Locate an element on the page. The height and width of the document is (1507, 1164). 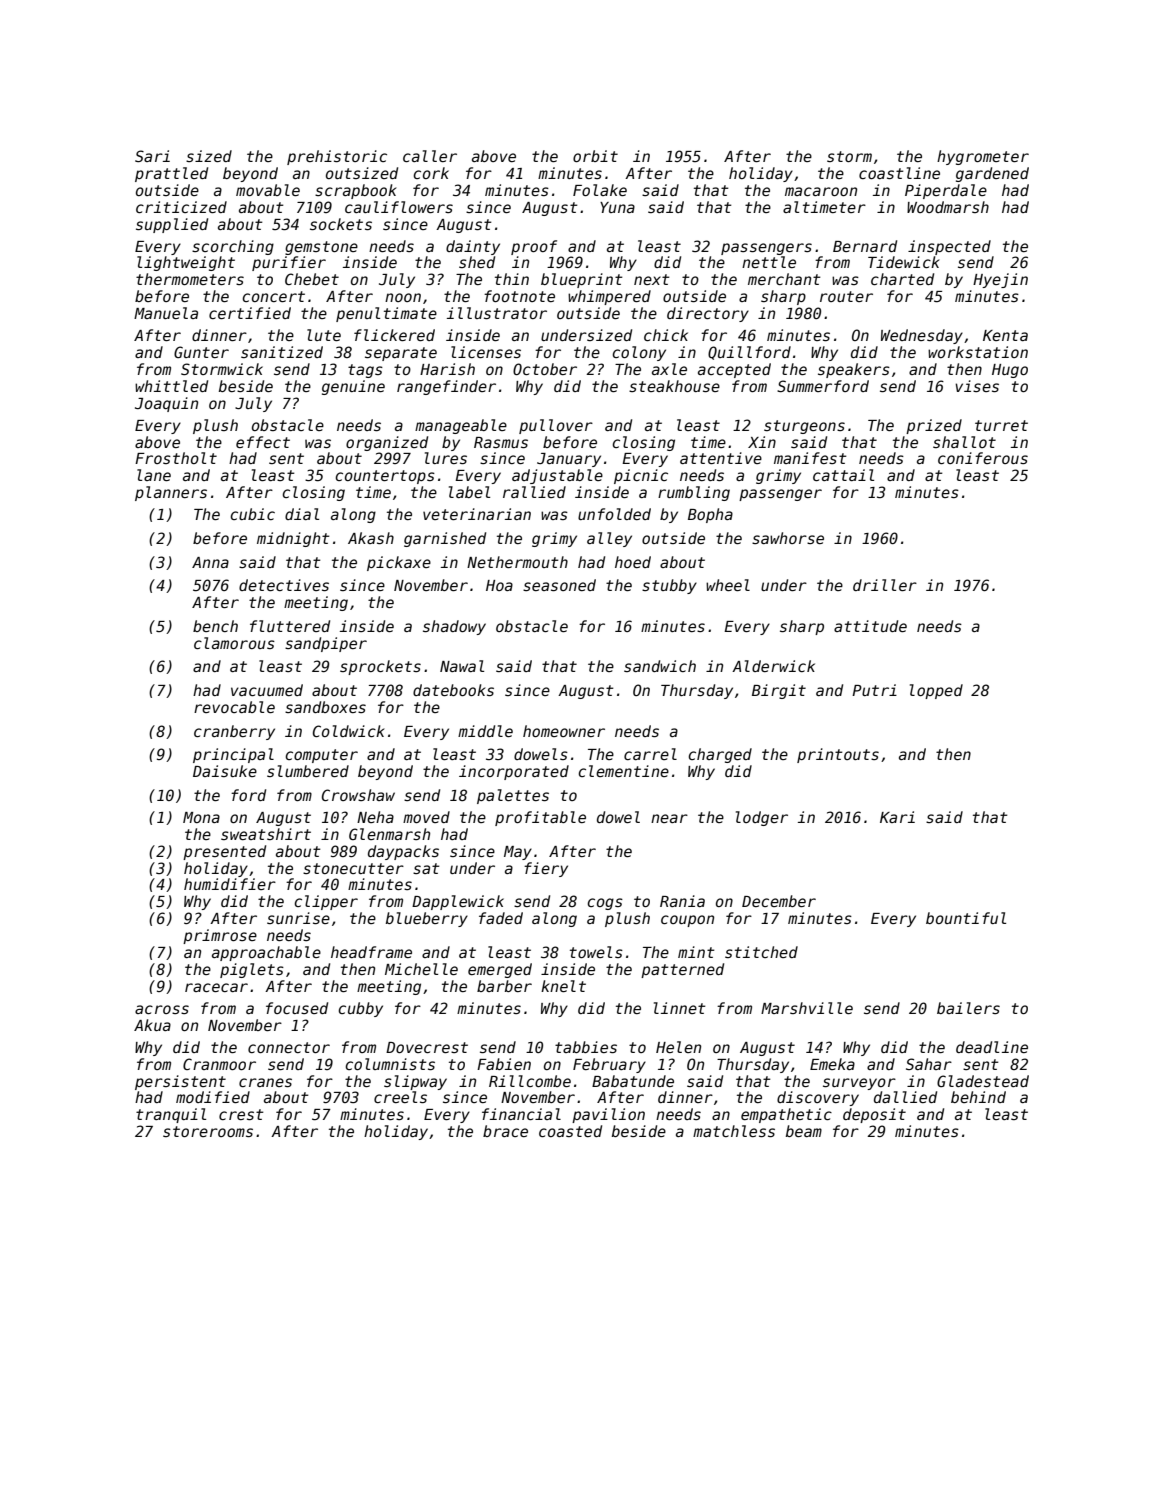
December is located at coordinates (779, 901).
